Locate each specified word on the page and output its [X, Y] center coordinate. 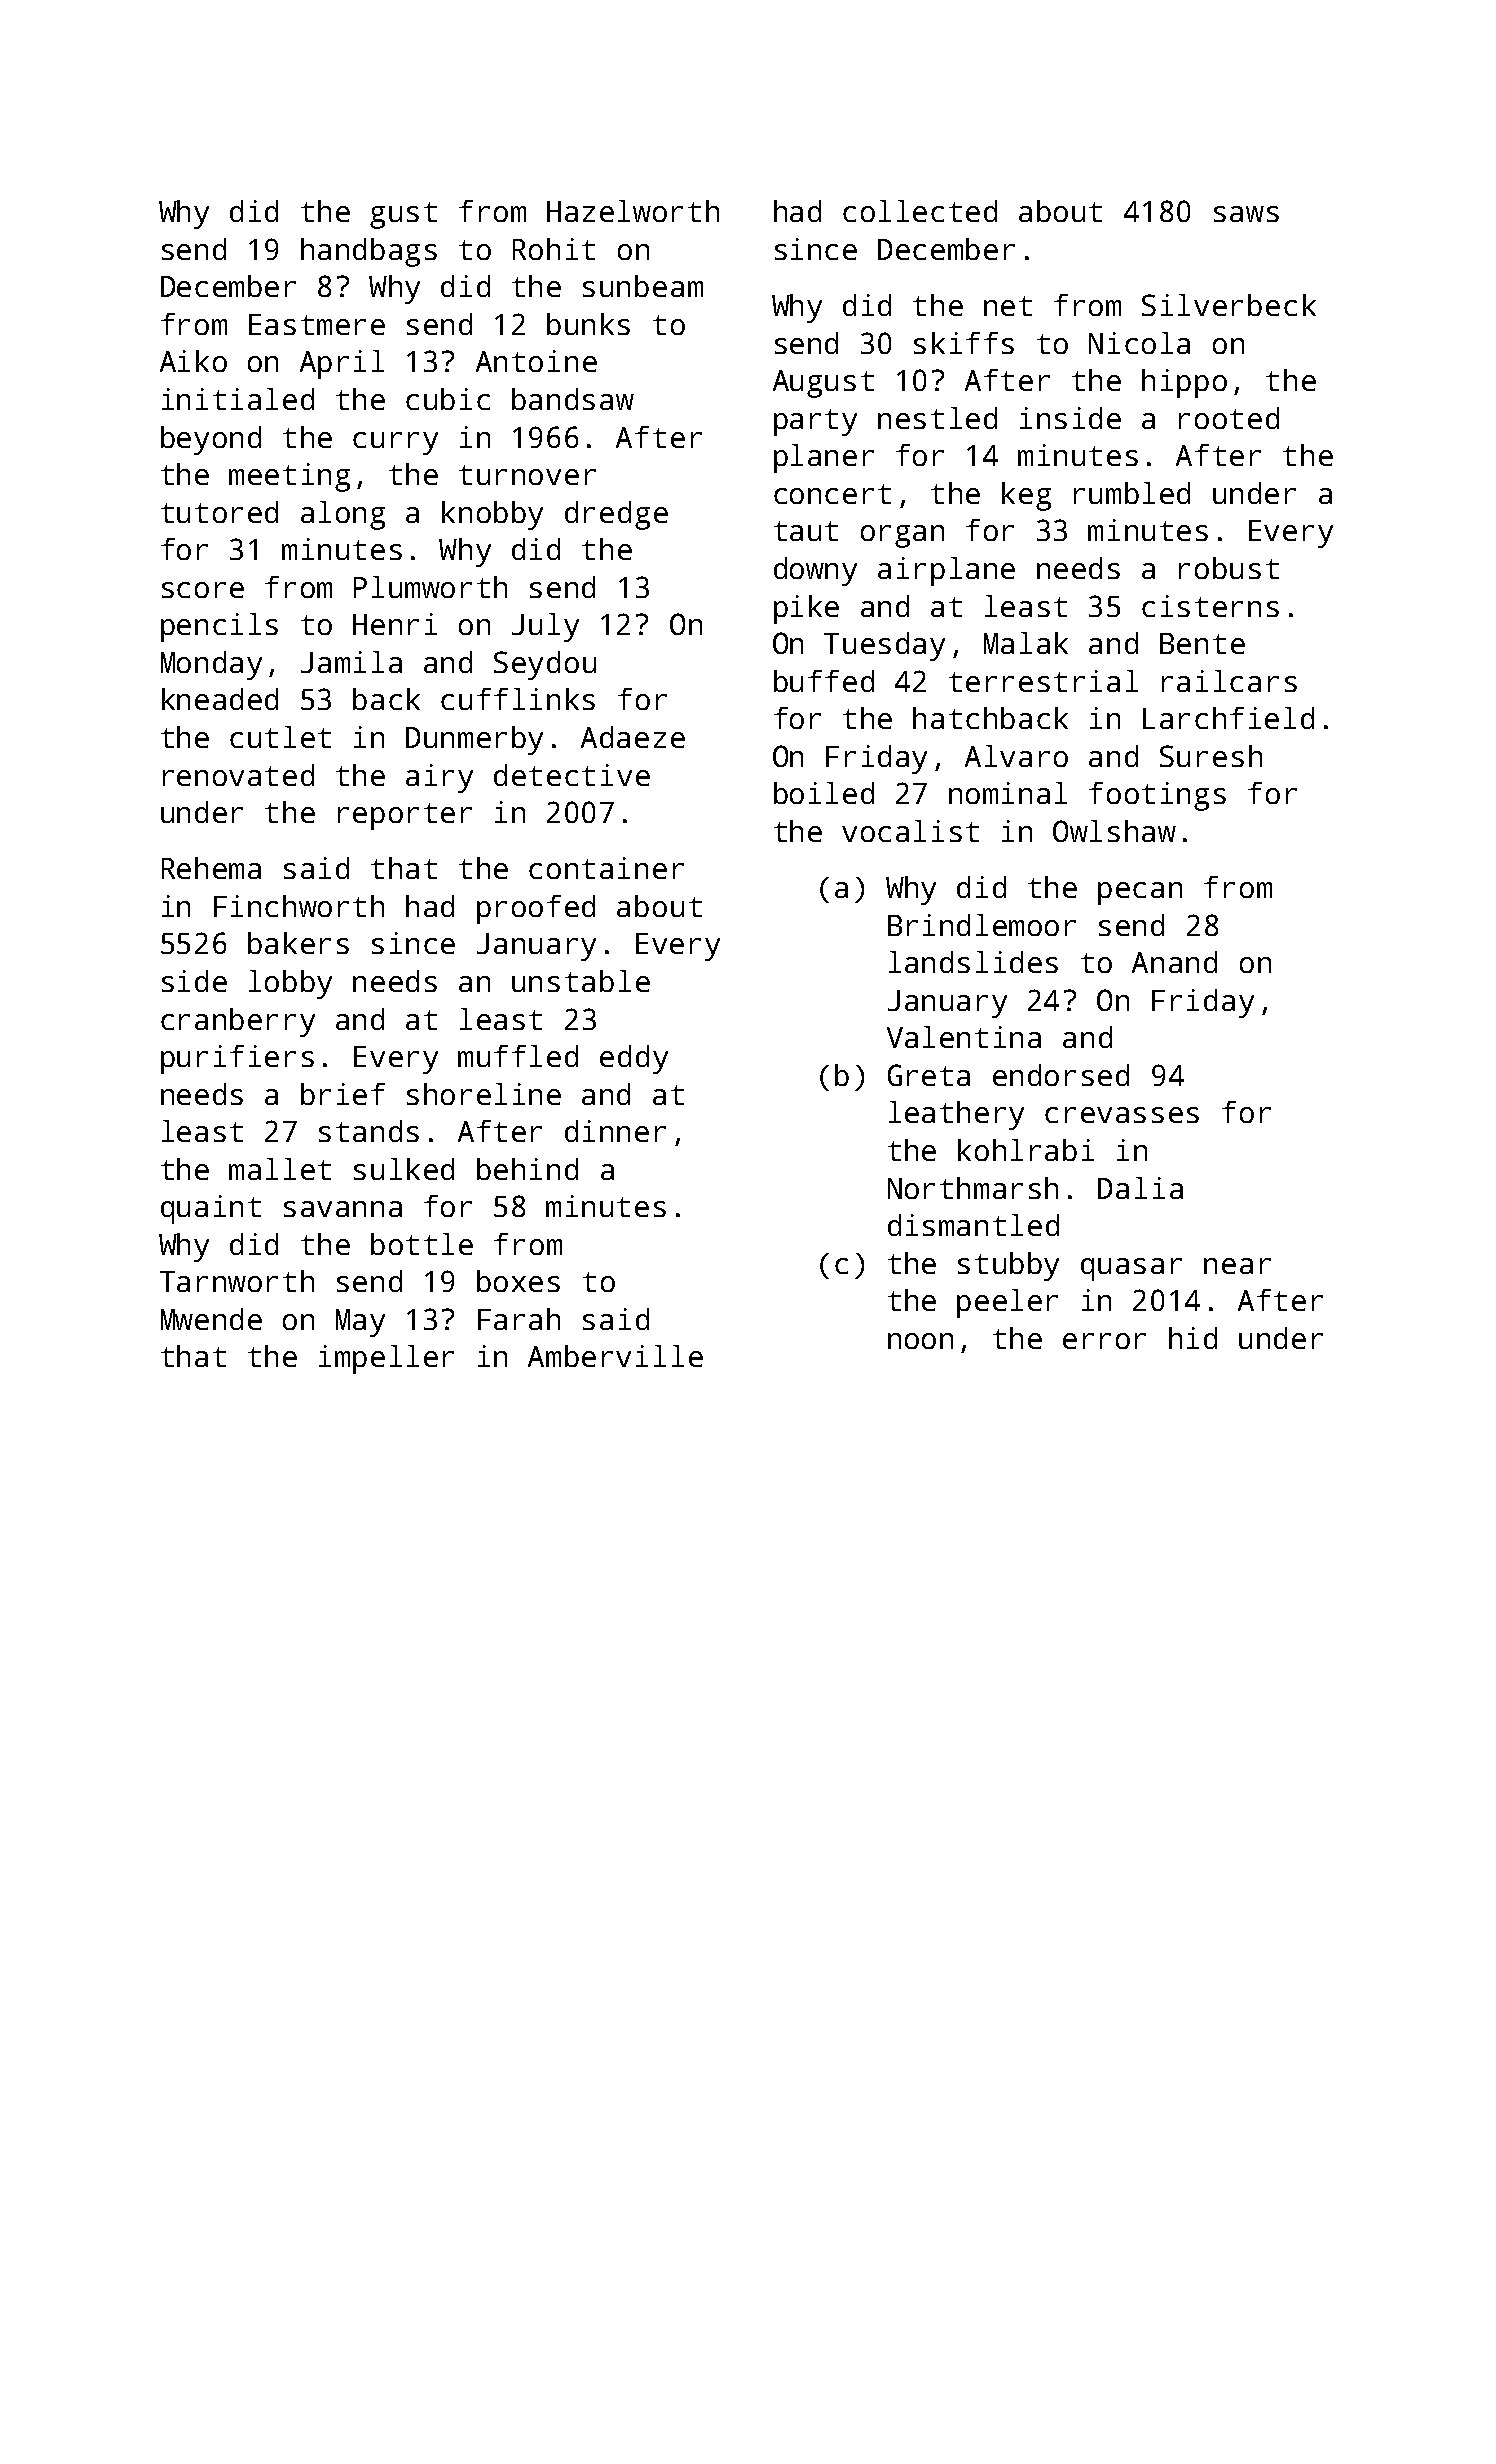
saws [1246, 214]
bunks [588, 324]
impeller [386, 1359]
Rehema [211, 868]
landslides [973, 962]
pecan [1140, 893]
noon [920, 1341]
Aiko [193, 361]
